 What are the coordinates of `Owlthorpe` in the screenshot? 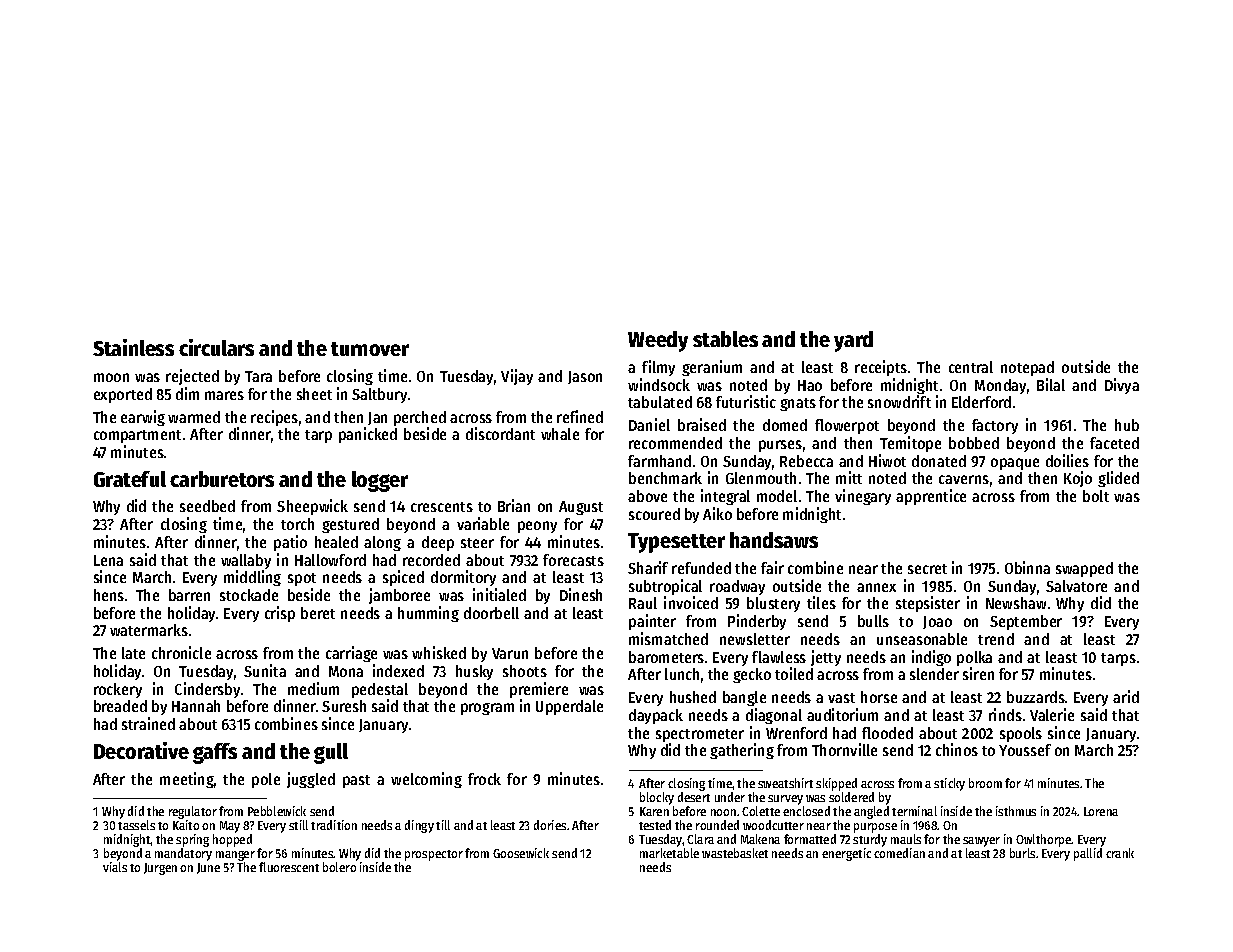 It's located at (1044, 840).
